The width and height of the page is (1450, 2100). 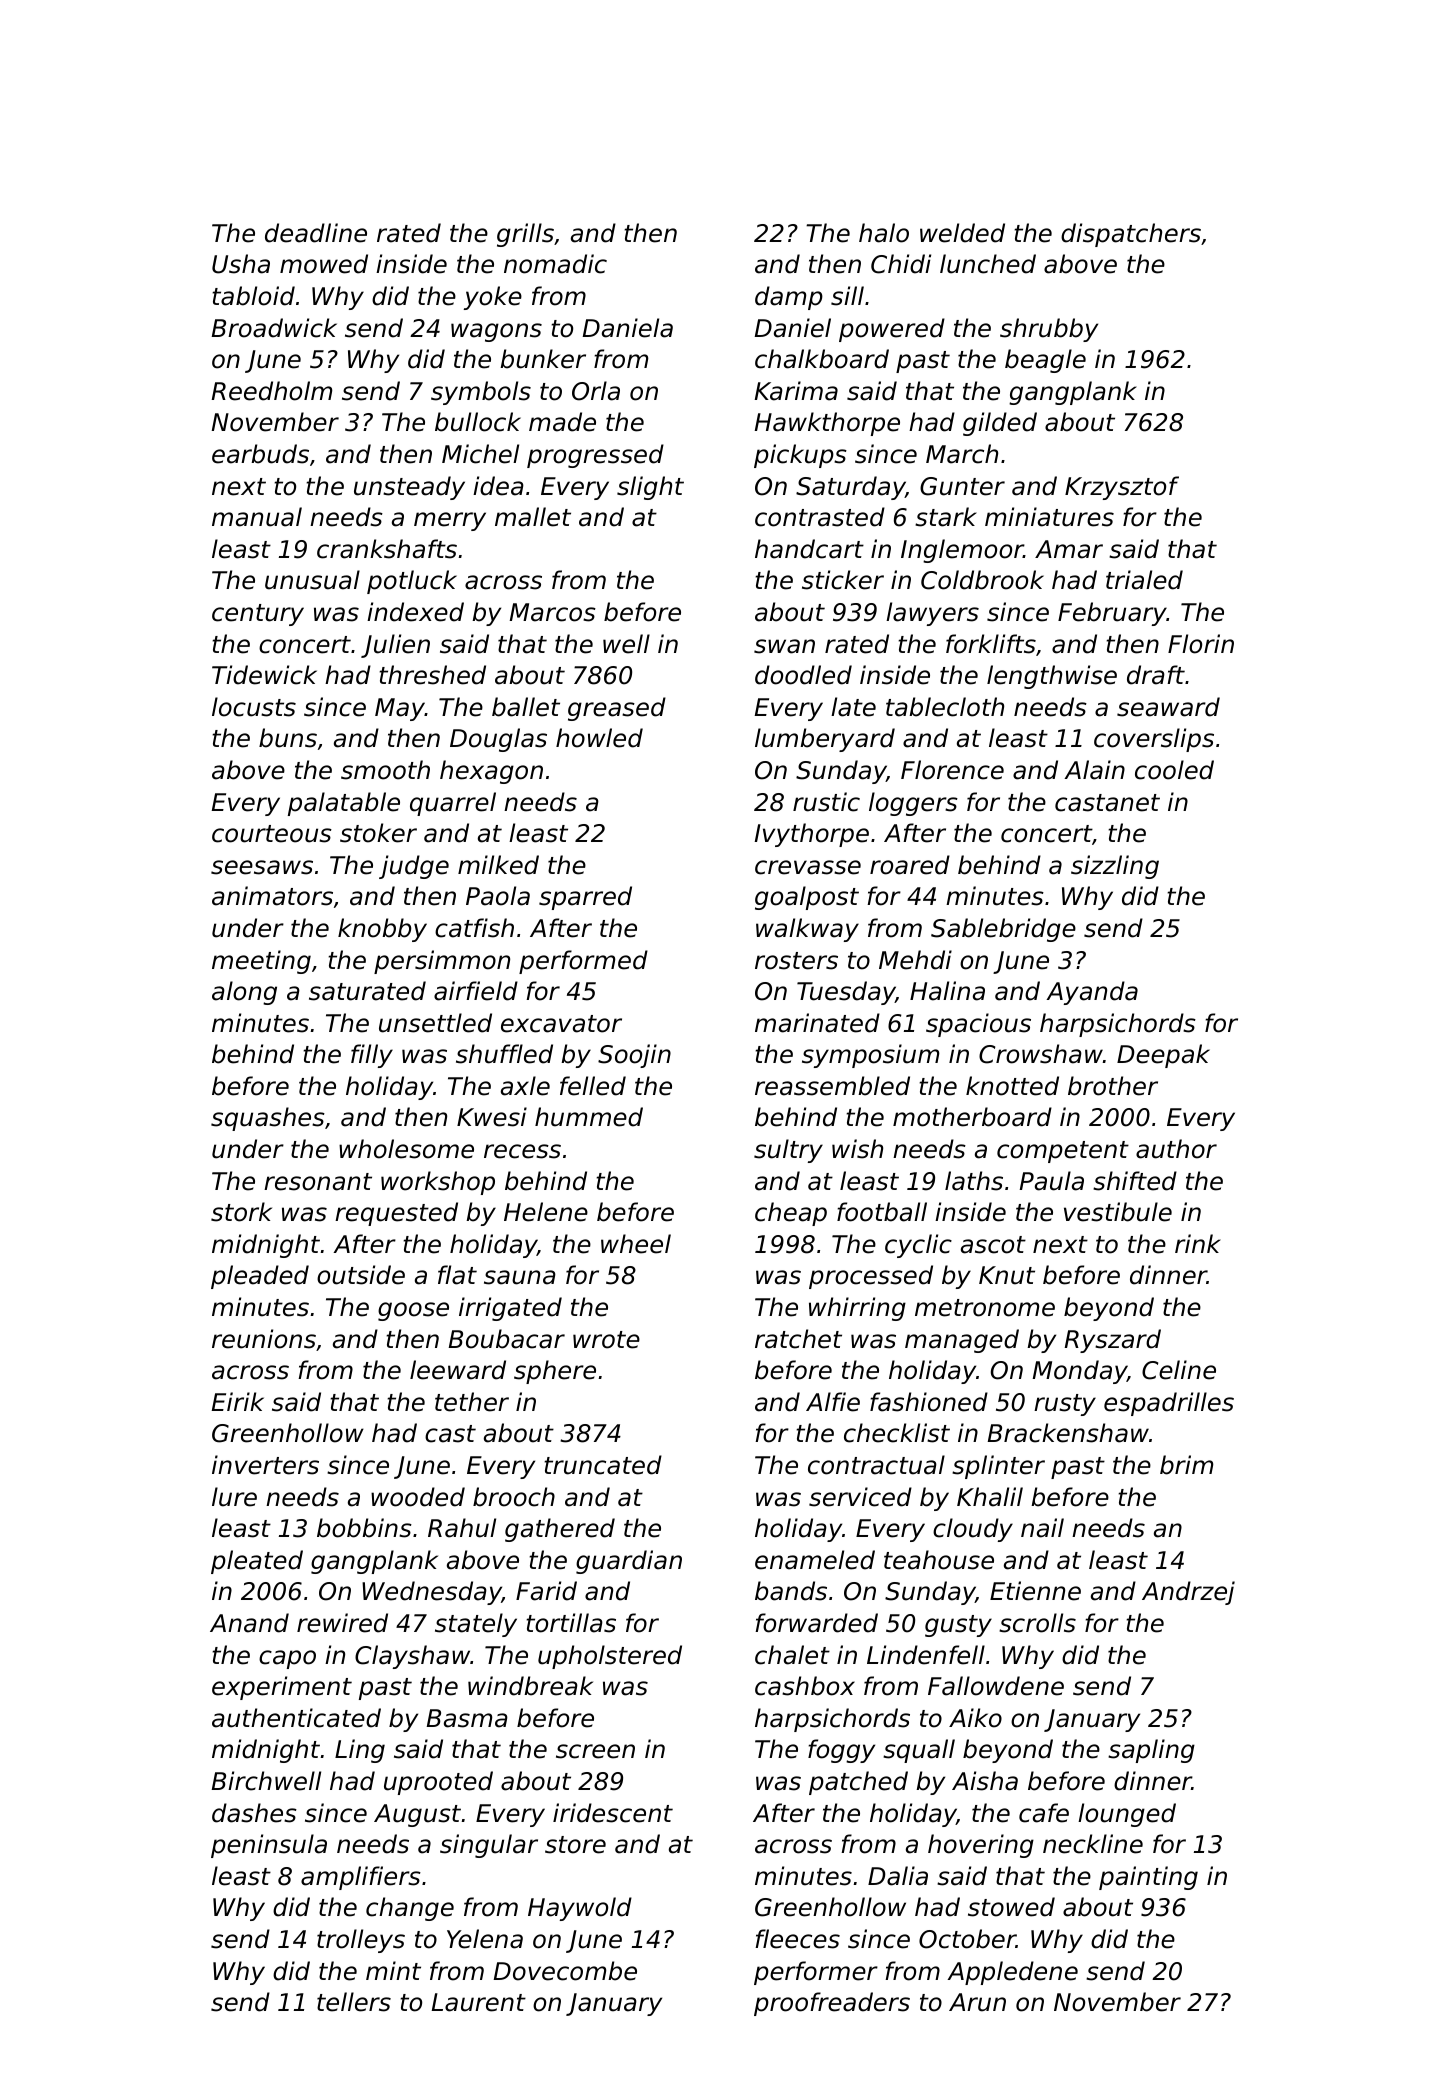 I want to click on stoker, so click(x=378, y=833).
